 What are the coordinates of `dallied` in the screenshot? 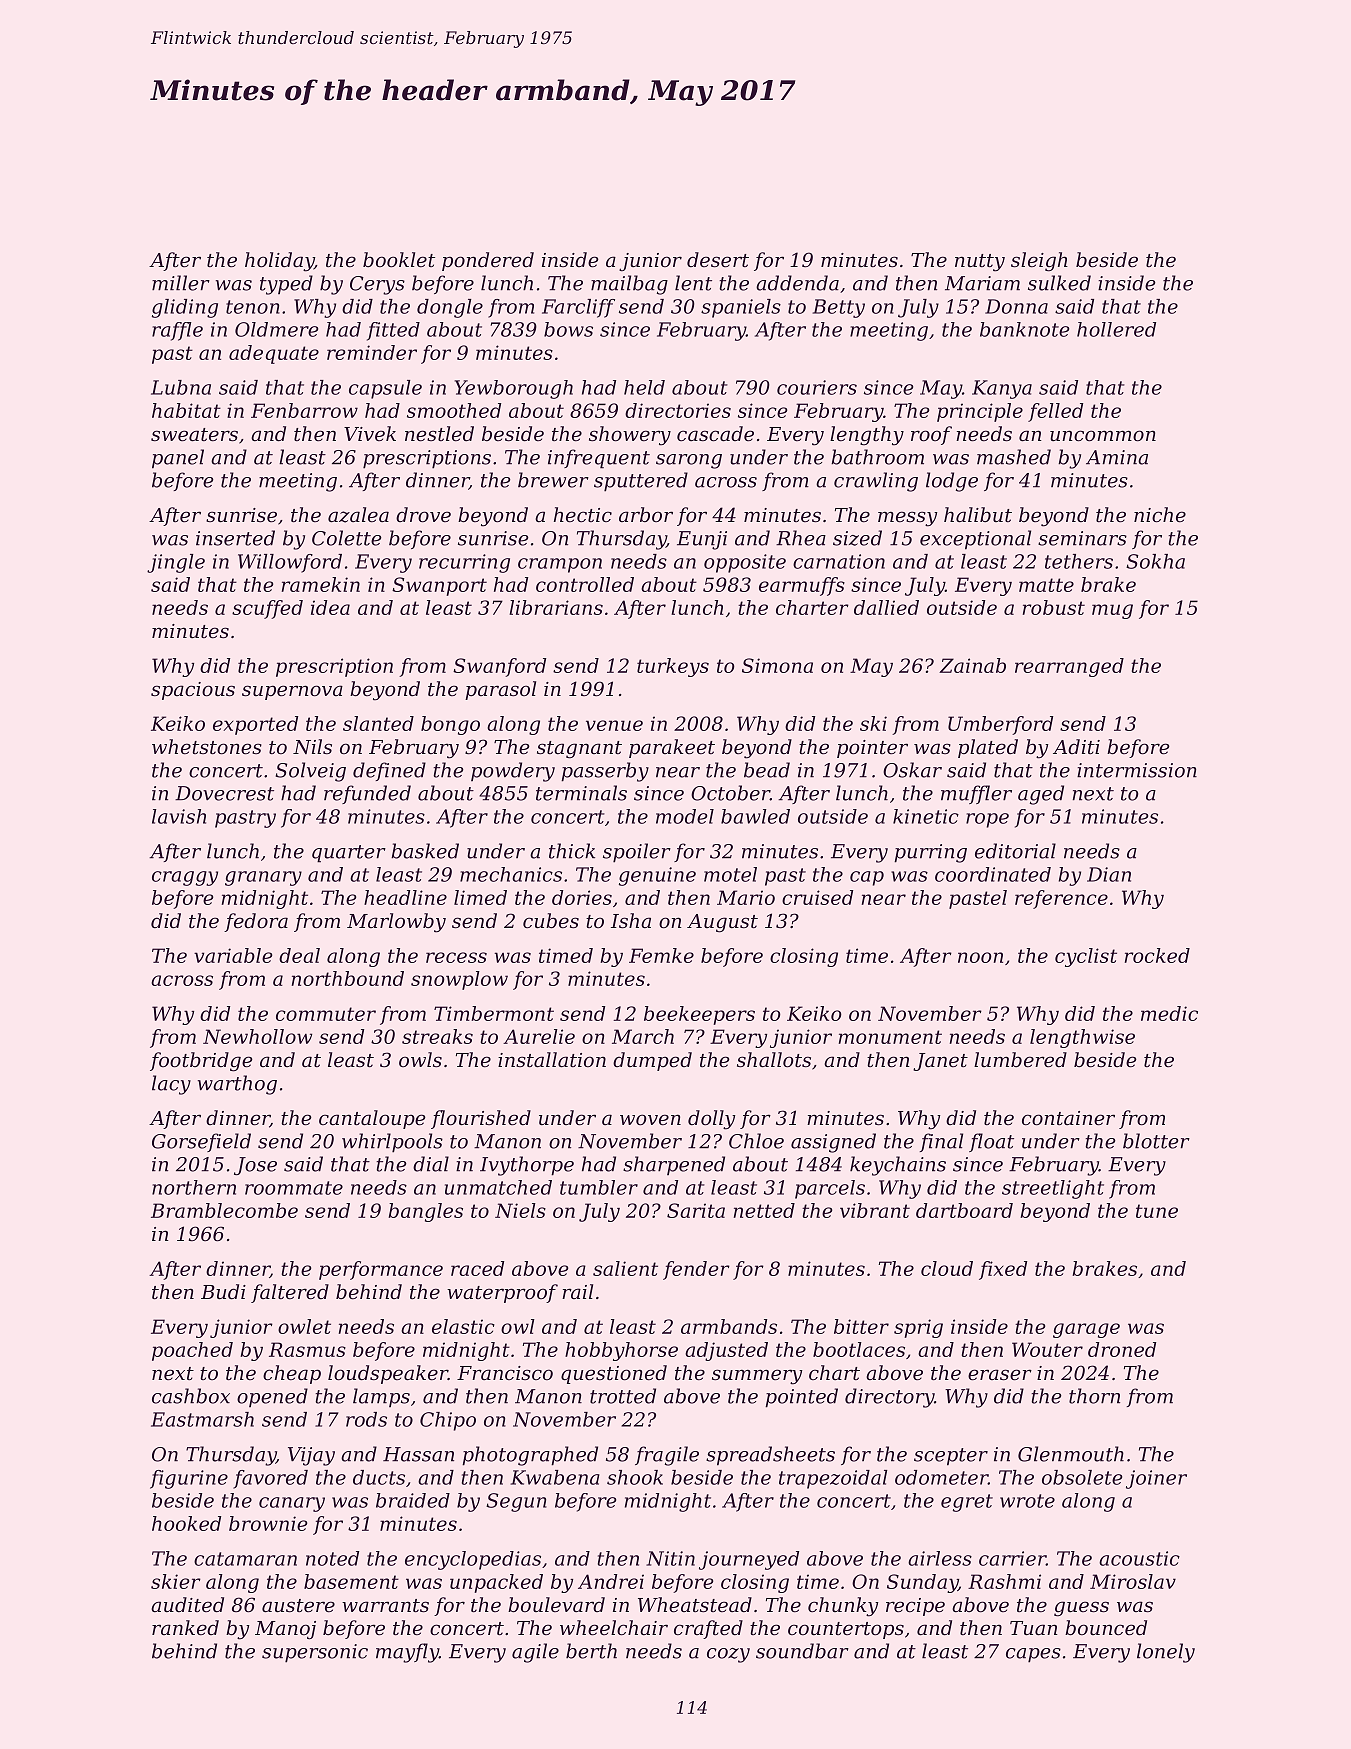 It's located at (886, 607).
